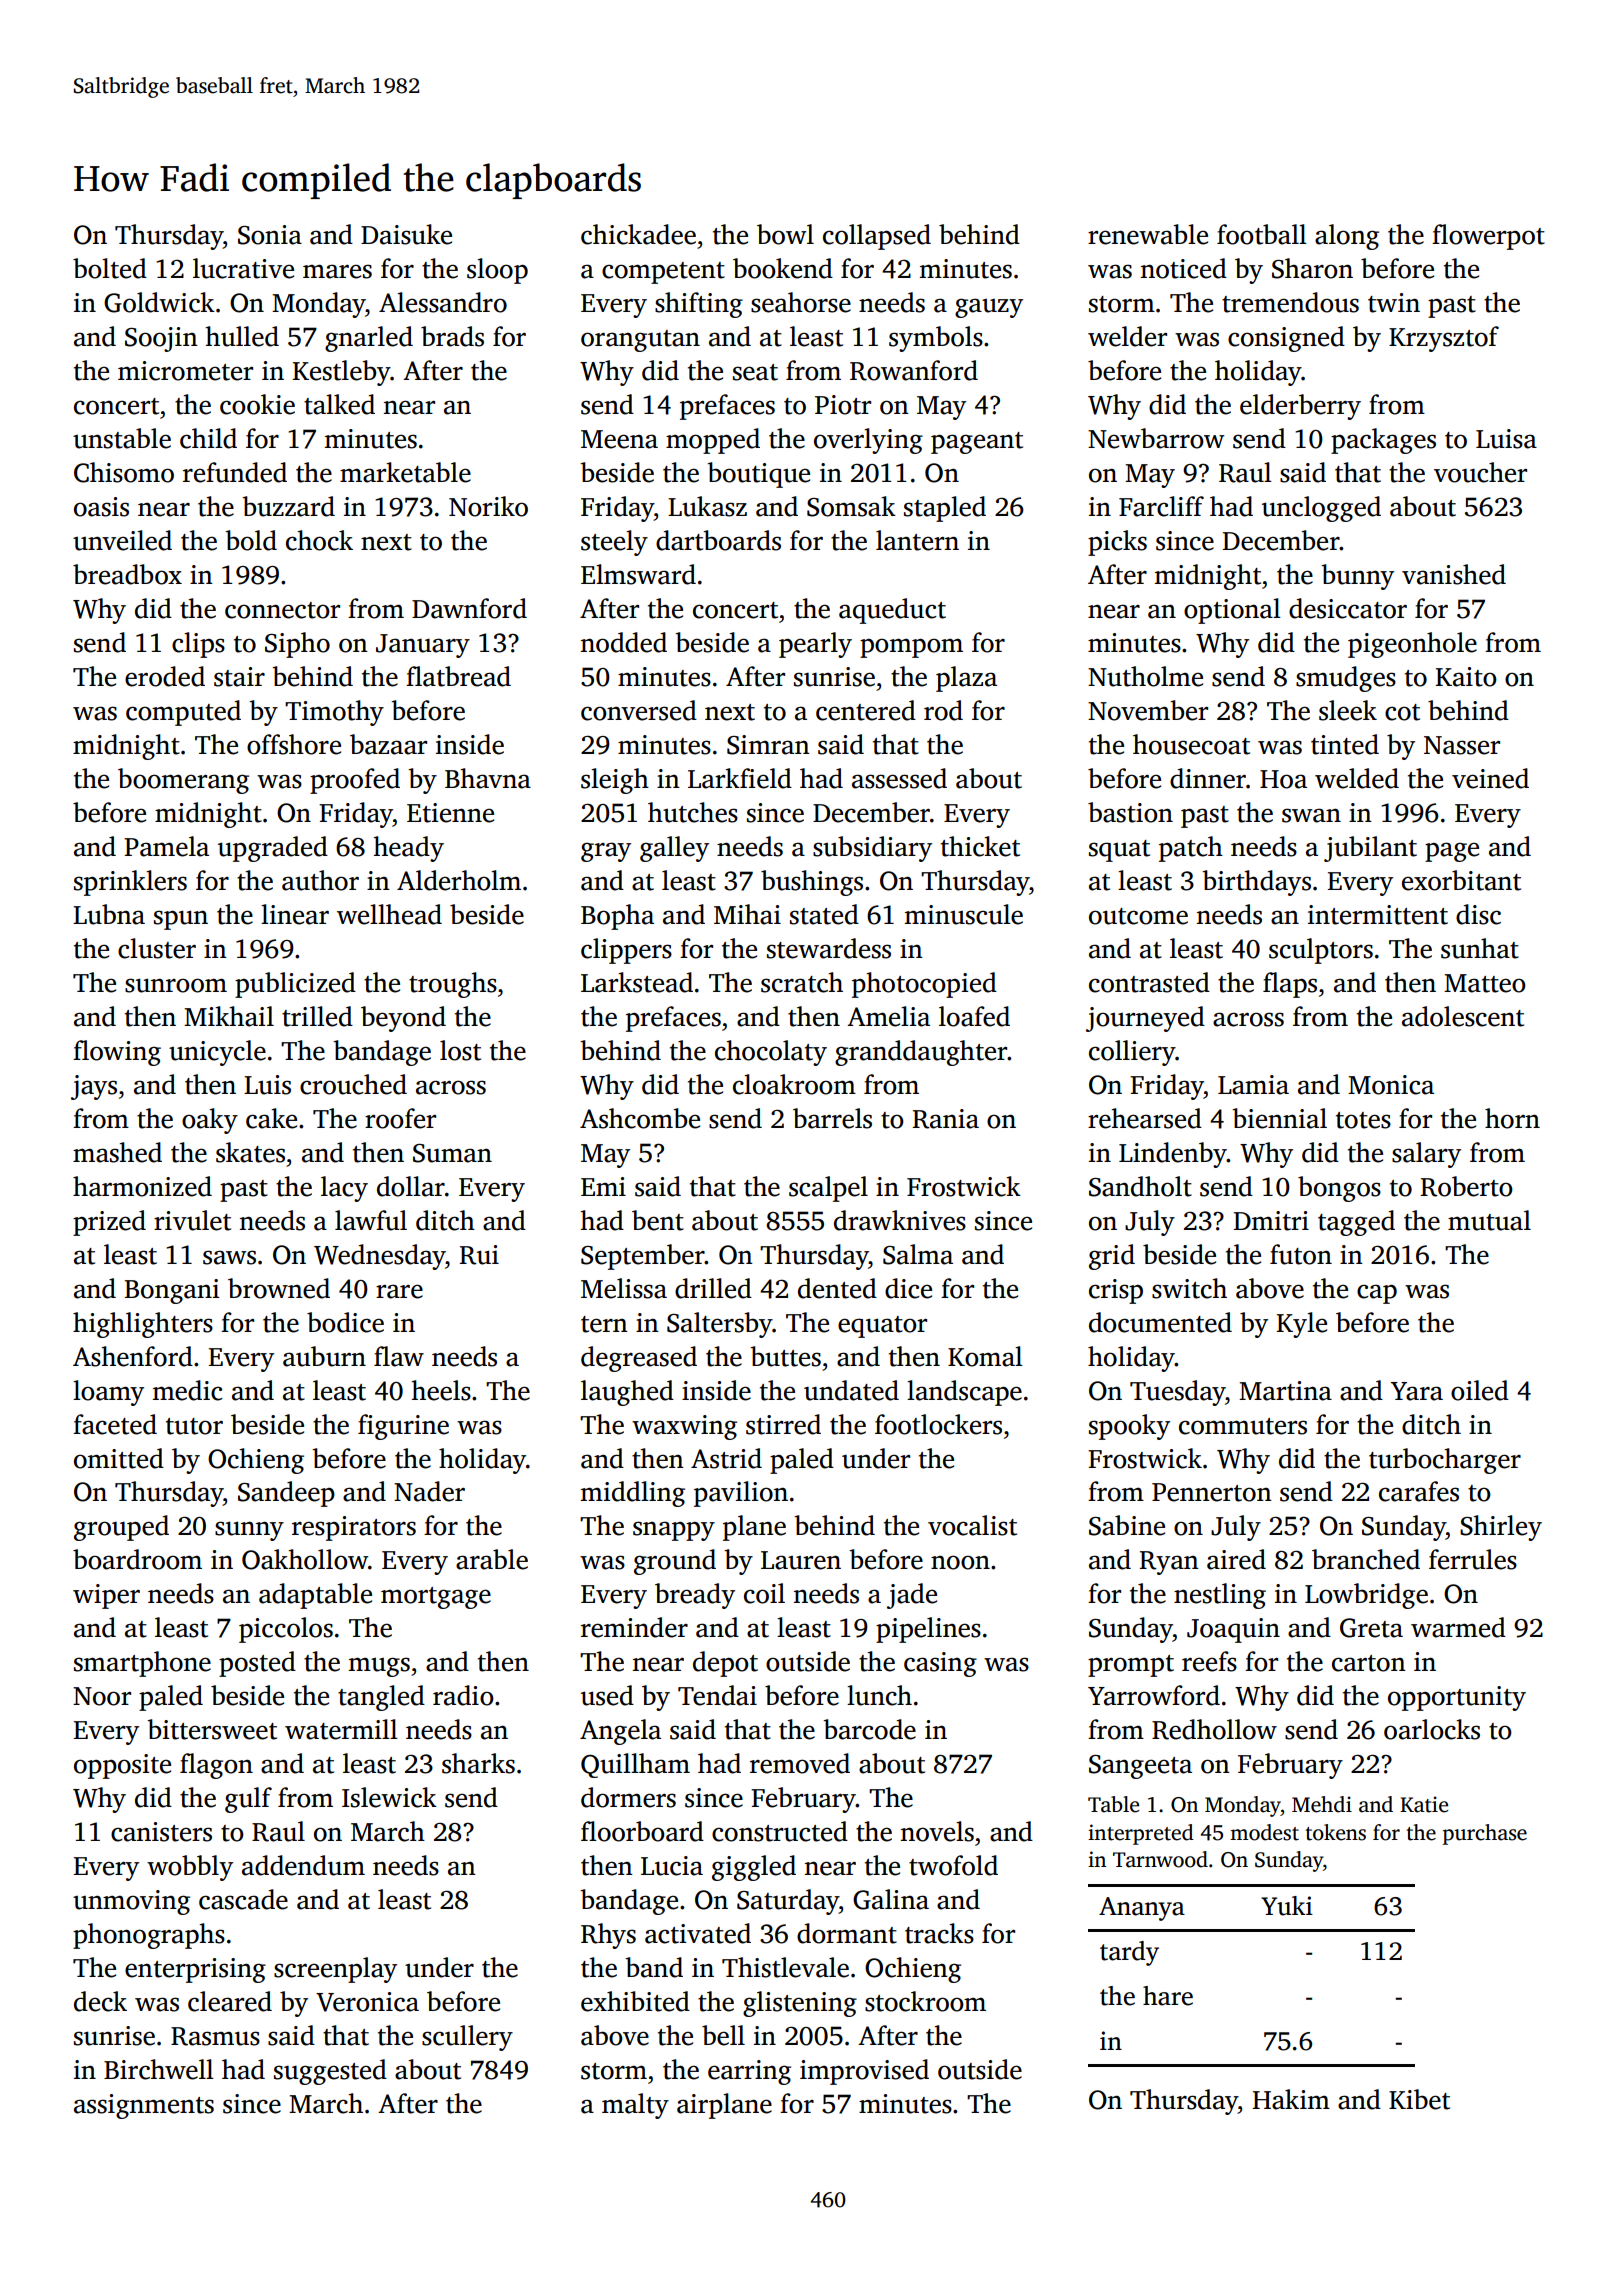 The image size is (1620, 2292). I want to click on auburn, so click(324, 1356).
